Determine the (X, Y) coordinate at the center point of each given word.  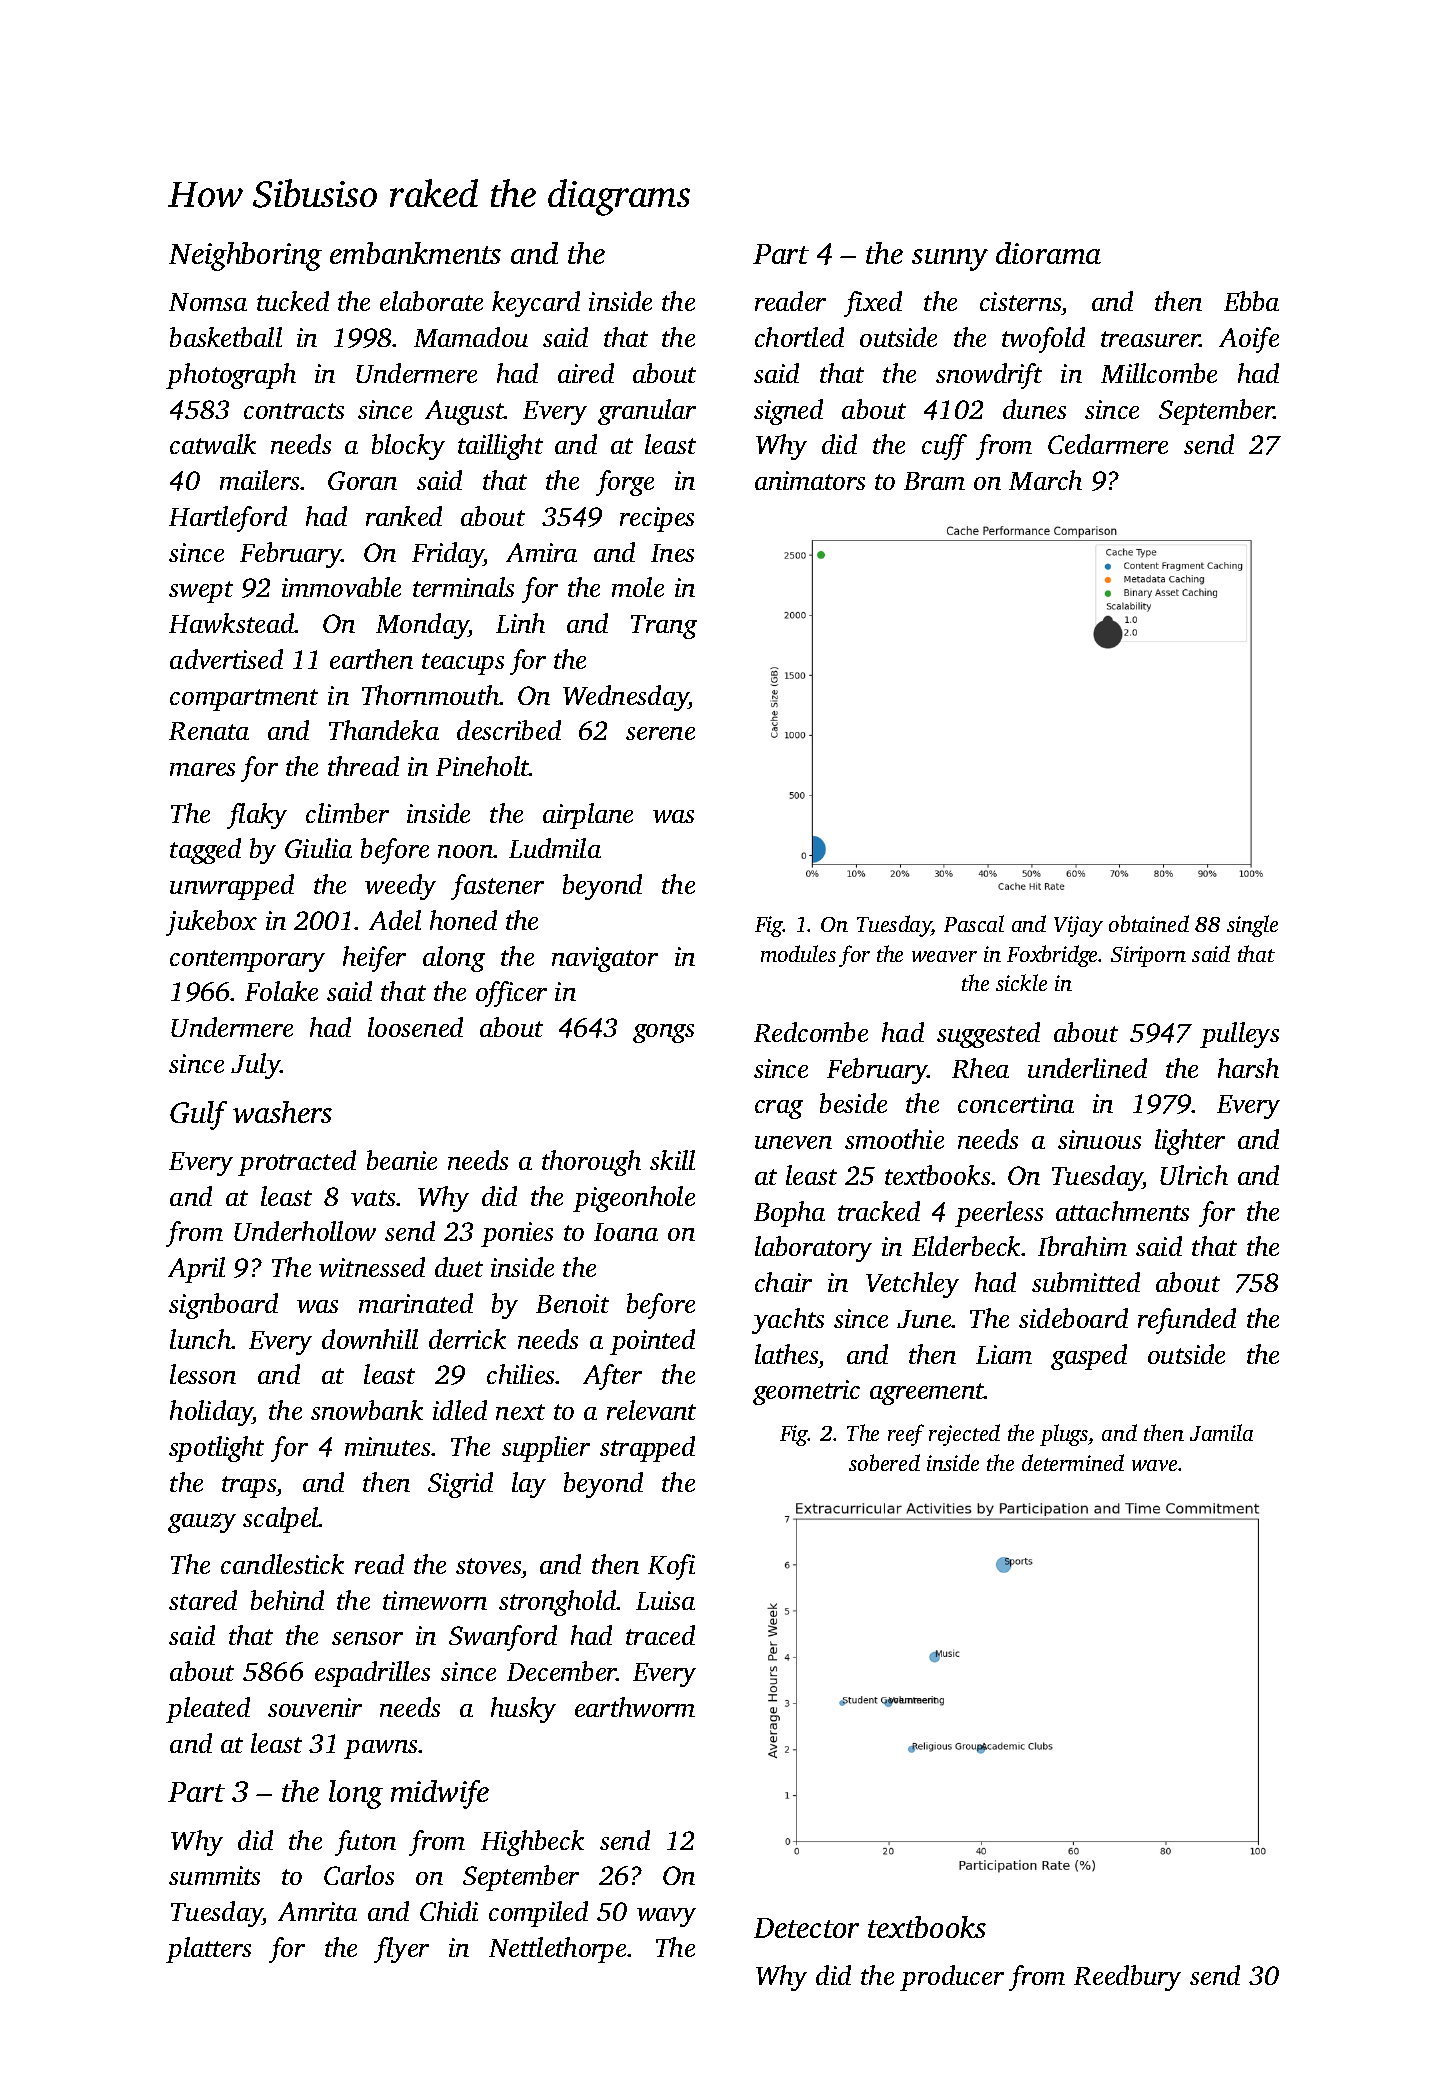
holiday (211, 1413)
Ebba (1251, 301)
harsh (1248, 1068)
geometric (806, 1392)
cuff (944, 447)
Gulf (198, 1115)
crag (779, 1109)
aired (586, 373)
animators (810, 480)
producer (952, 1978)
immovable (341, 587)
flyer (401, 1950)
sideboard (1073, 1318)
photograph (231, 376)
